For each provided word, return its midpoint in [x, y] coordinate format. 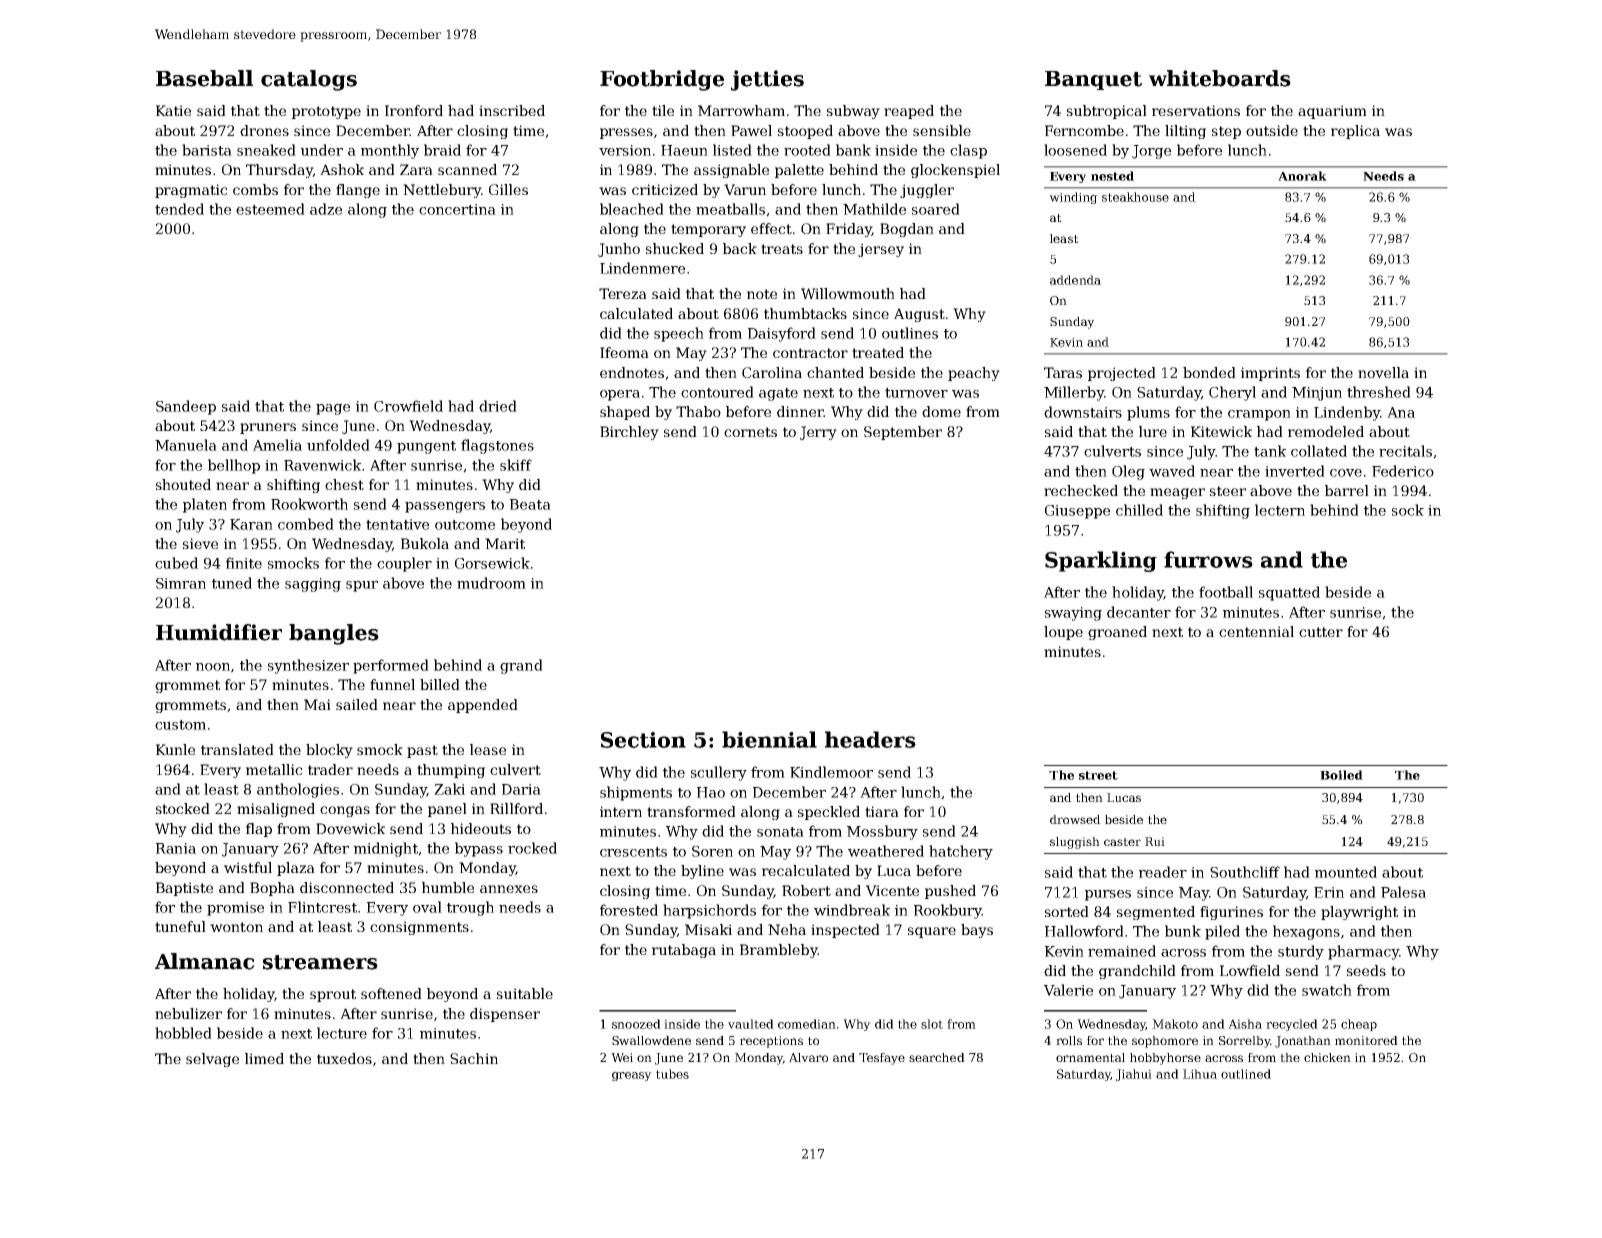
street [1098, 775]
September [903, 433]
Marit [505, 543]
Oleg [1128, 472]
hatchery [961, 852]
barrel [1347, 490]
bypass [479, 849]
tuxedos [344, 1058]
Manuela [186, 445]
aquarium [1332, 112]
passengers [445, 507]
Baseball [204, 78]
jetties [767, 80]
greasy [632, 1076]
